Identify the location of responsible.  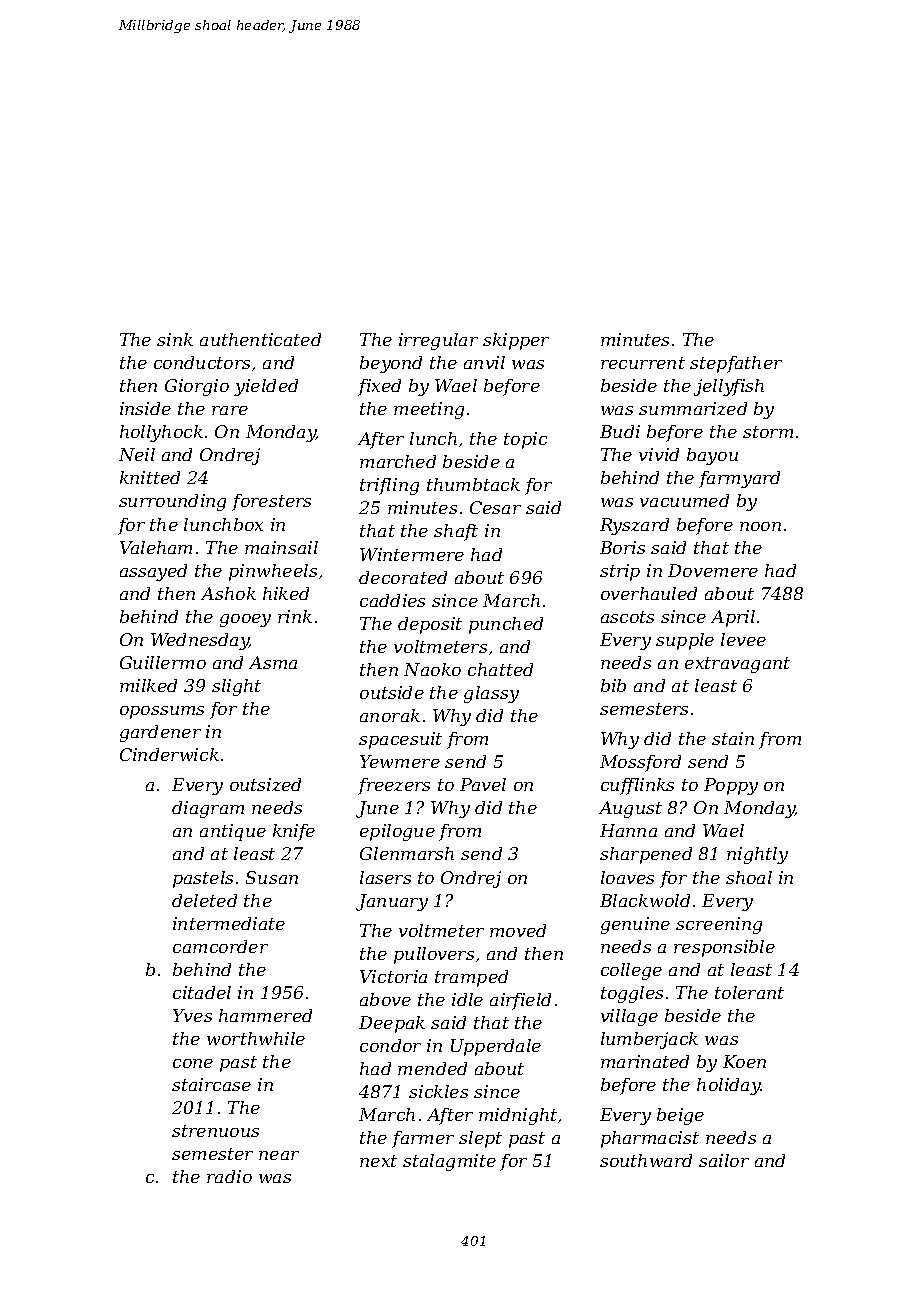
(724, 948).
